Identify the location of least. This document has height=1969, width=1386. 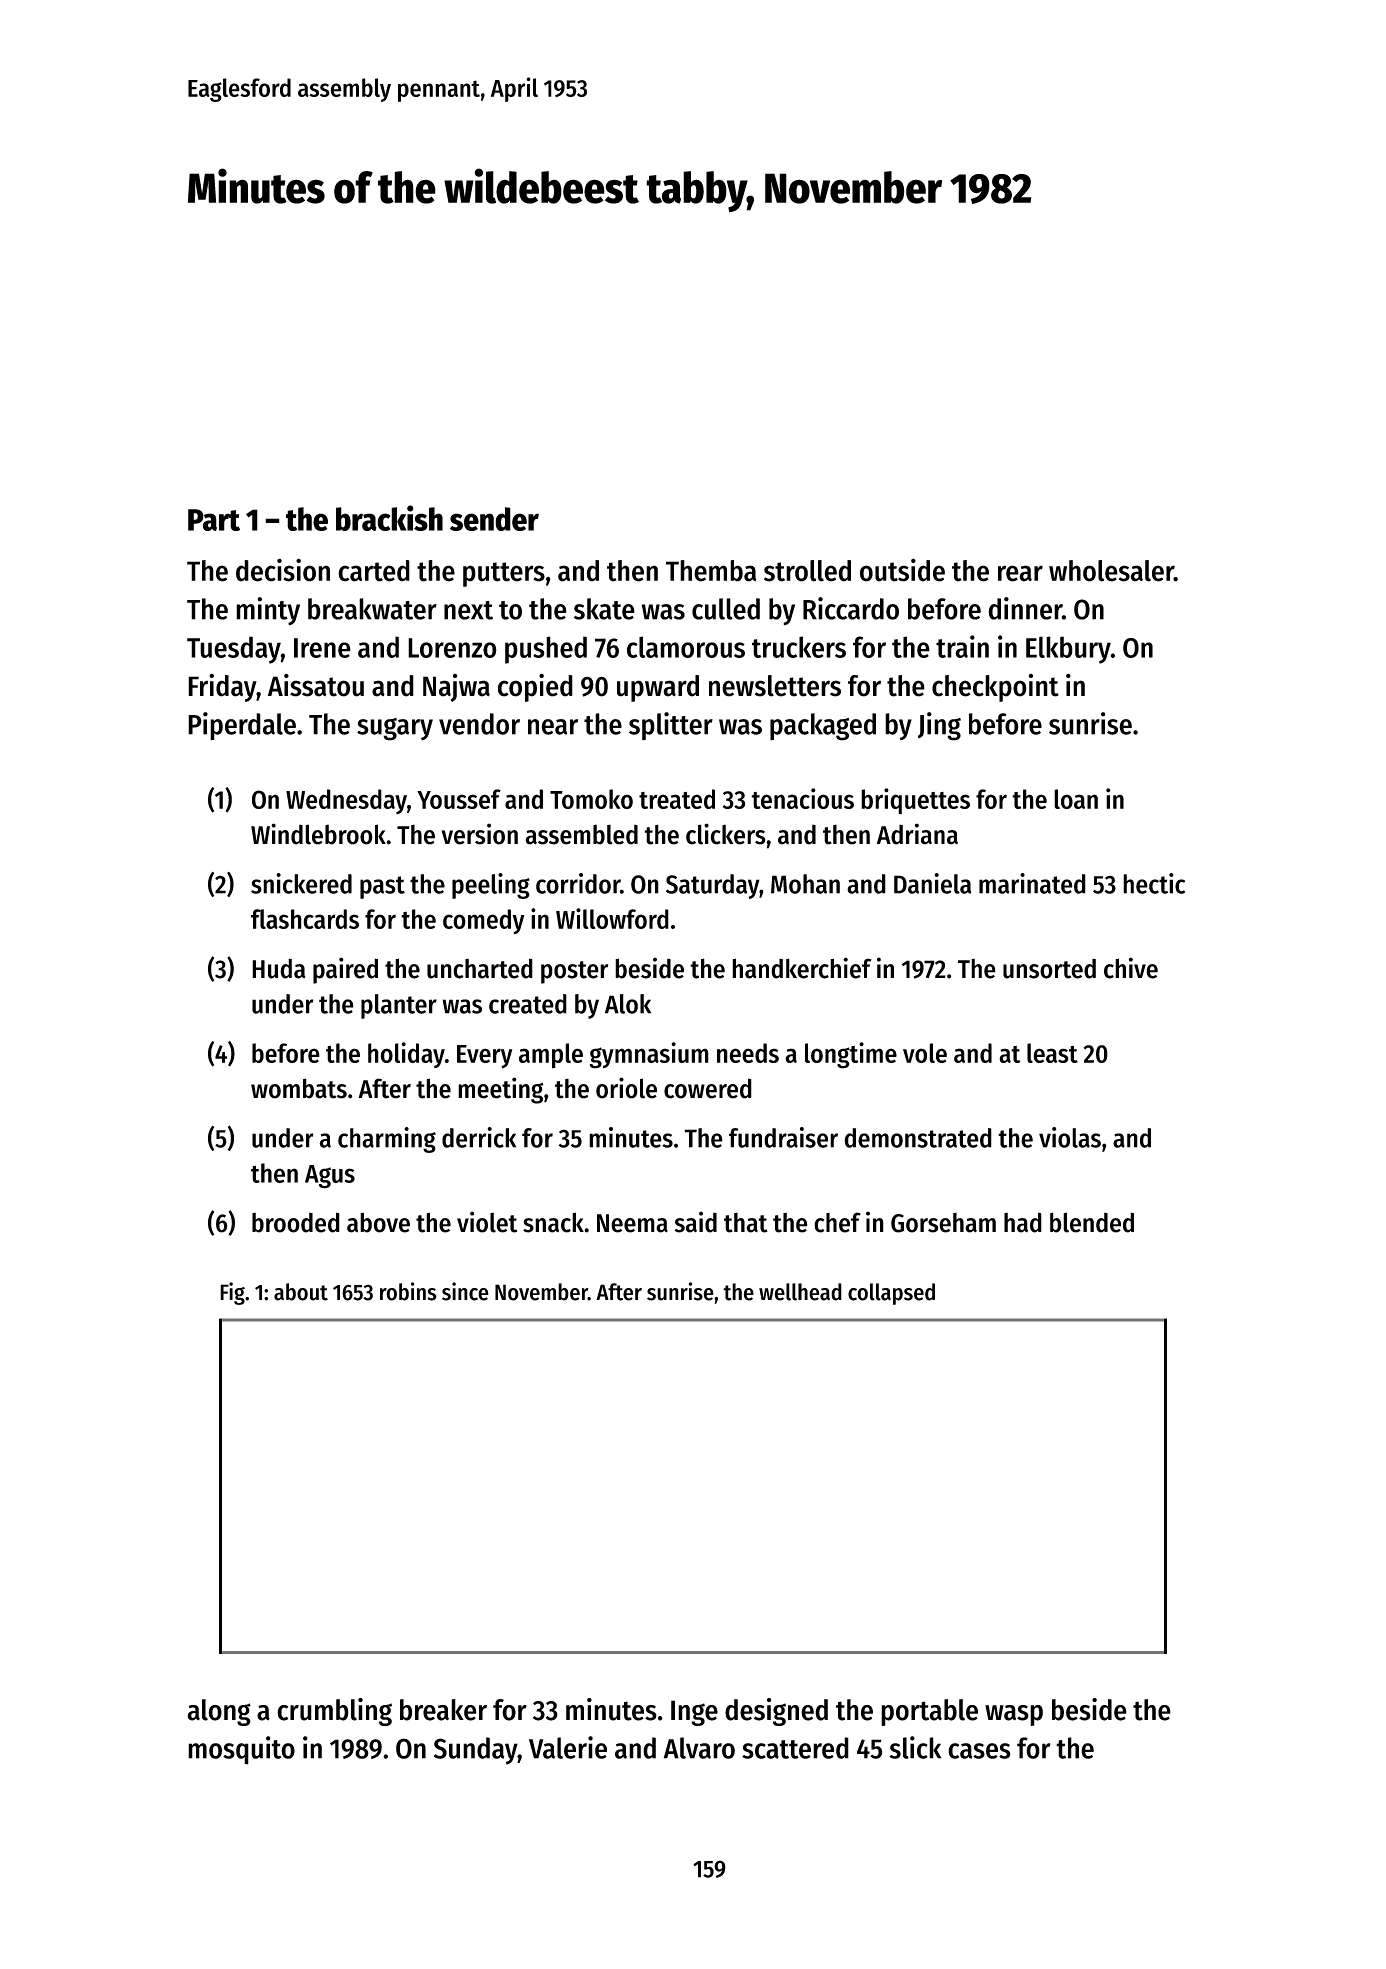
(1052, 1053).
